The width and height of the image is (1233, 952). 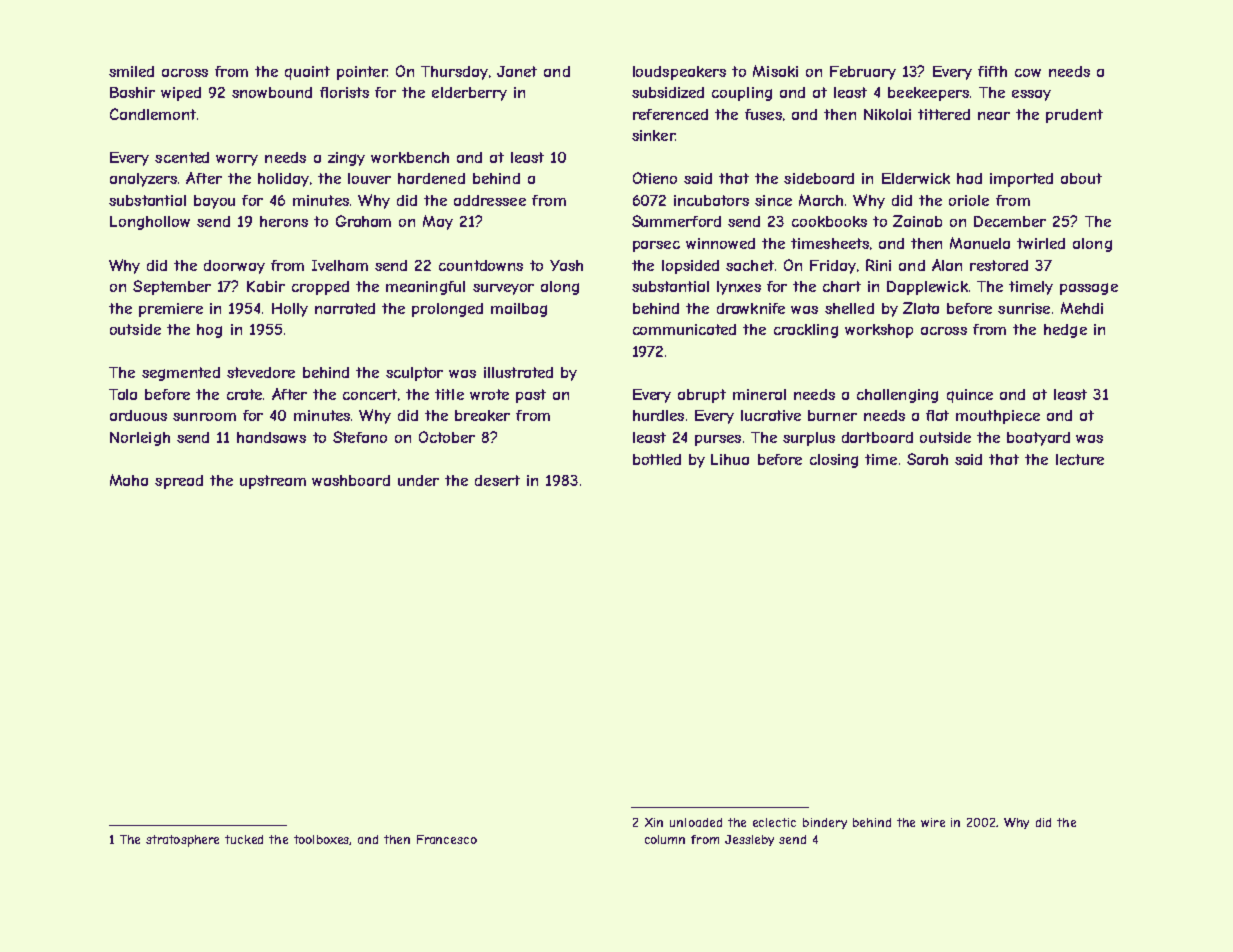 I want to click on eclectic, so click(x=774, y=822).
